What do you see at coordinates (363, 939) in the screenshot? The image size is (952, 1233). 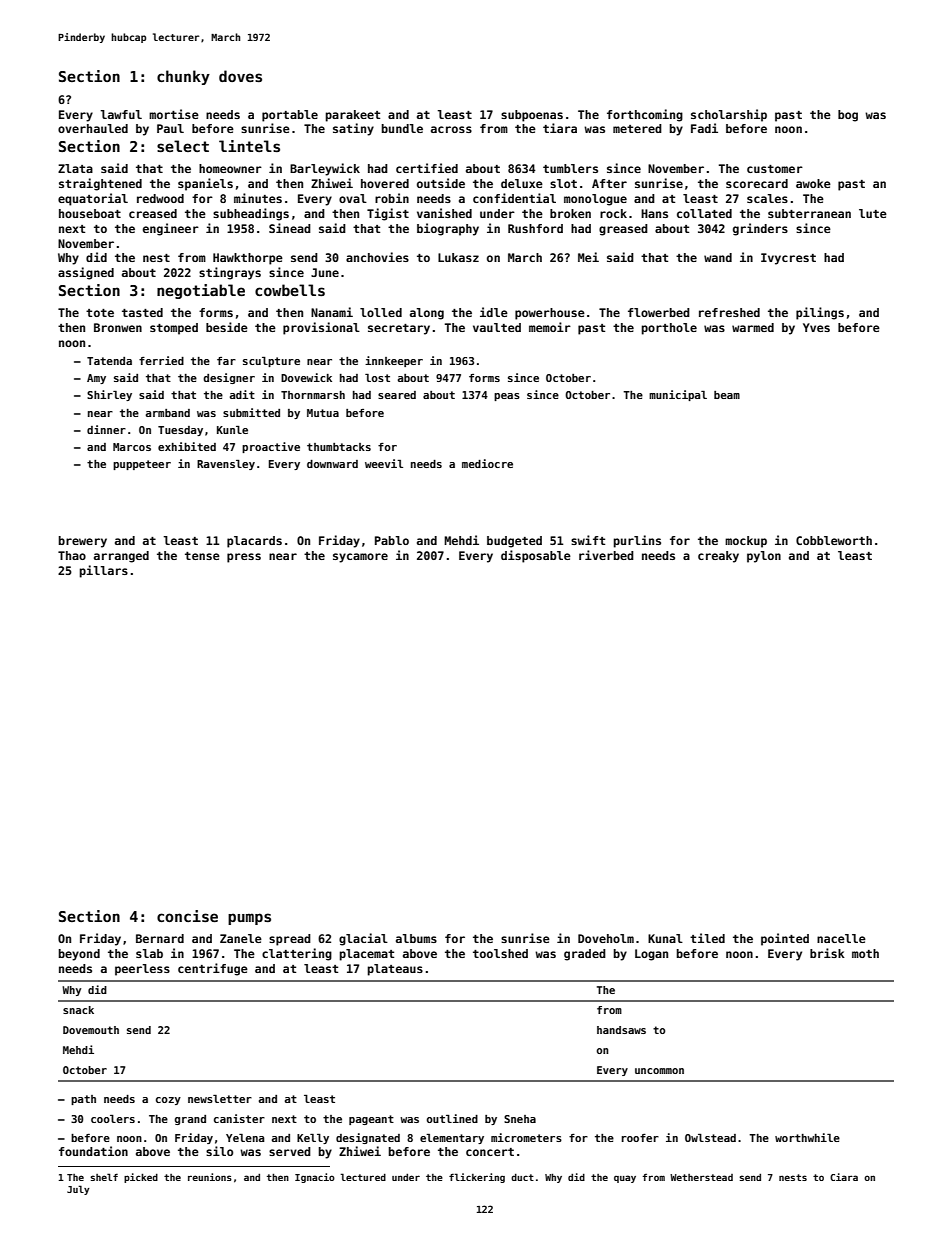 I see `glacial` at bounding box center [363, 939].
